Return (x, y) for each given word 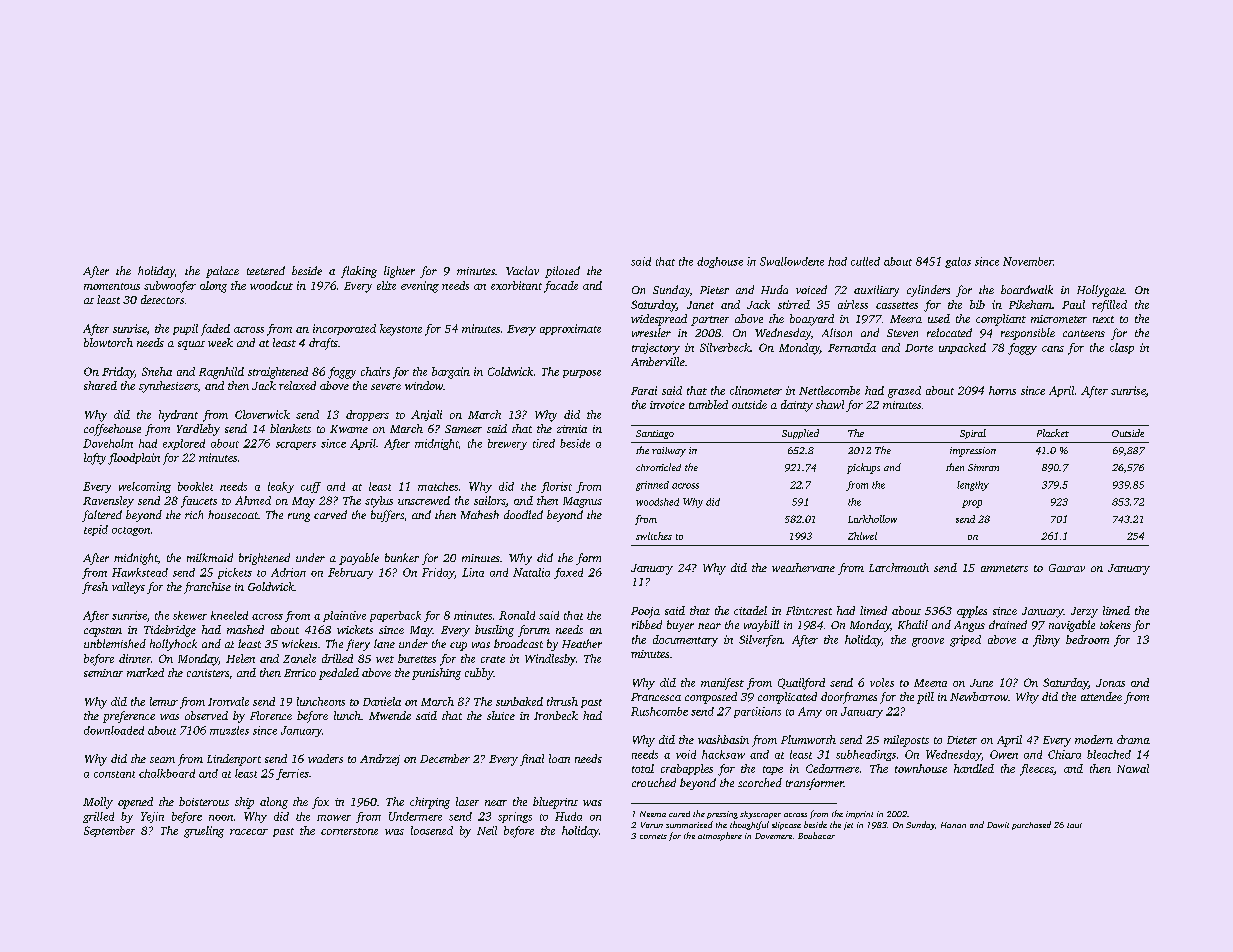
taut (1074, 825)
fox (320, 803)
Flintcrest (809, 610)
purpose (582, 374)
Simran (983, 467)
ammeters (1004, 568)
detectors (162, 299)
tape (773, 770)
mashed (245, 629)
